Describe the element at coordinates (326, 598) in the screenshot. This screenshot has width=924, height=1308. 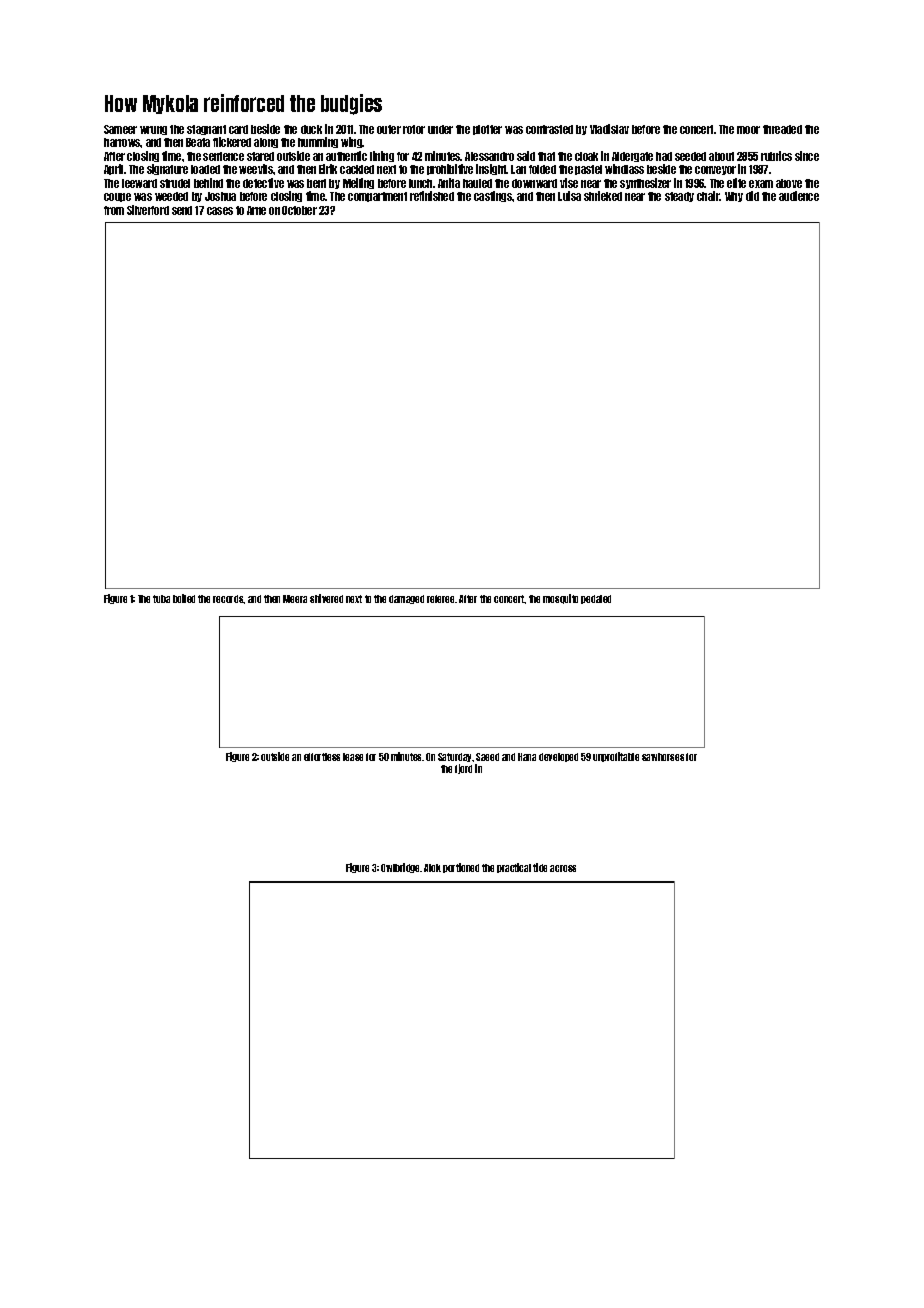
I see `shivered` at that location.
